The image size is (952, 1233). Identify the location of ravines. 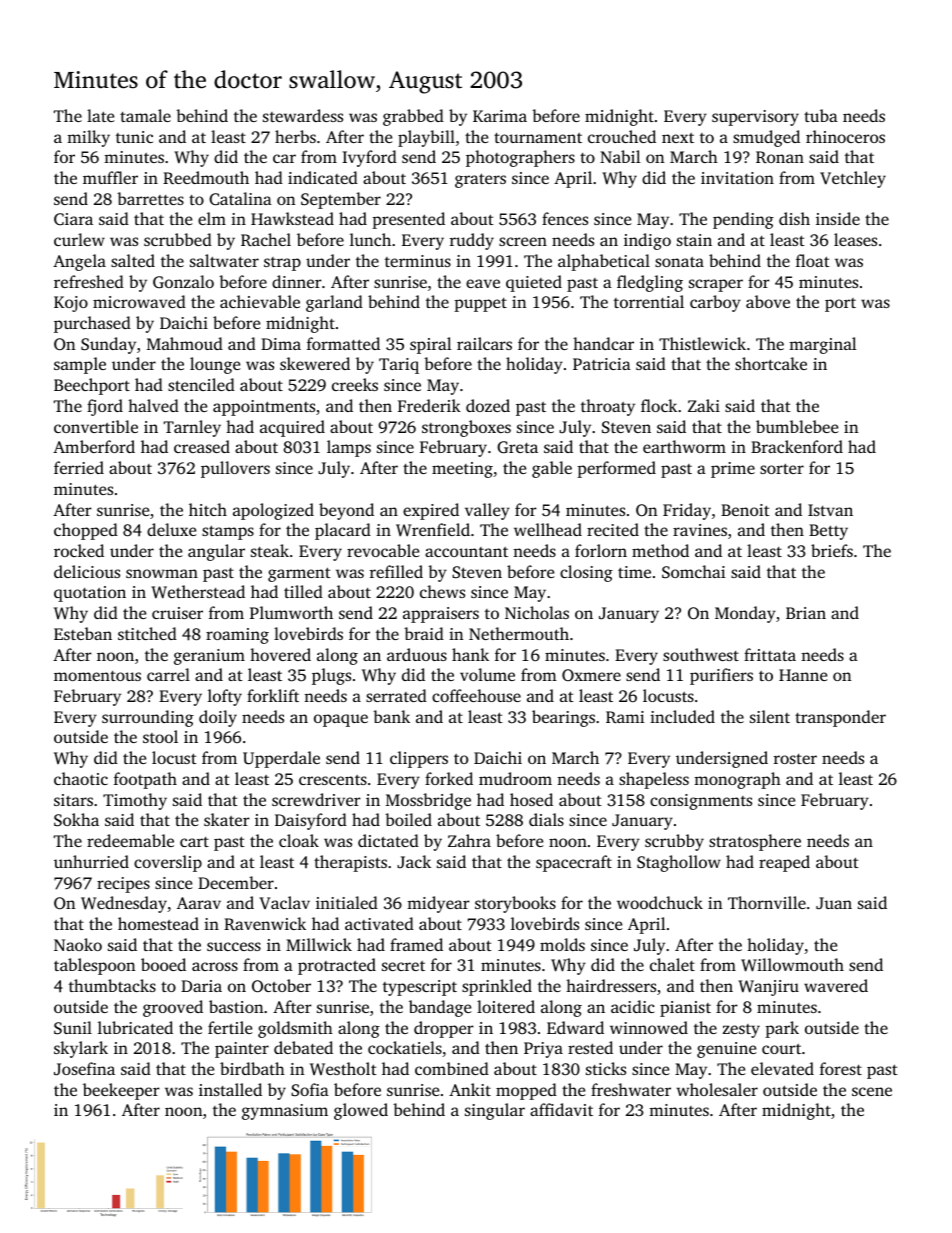
(700, 530).
